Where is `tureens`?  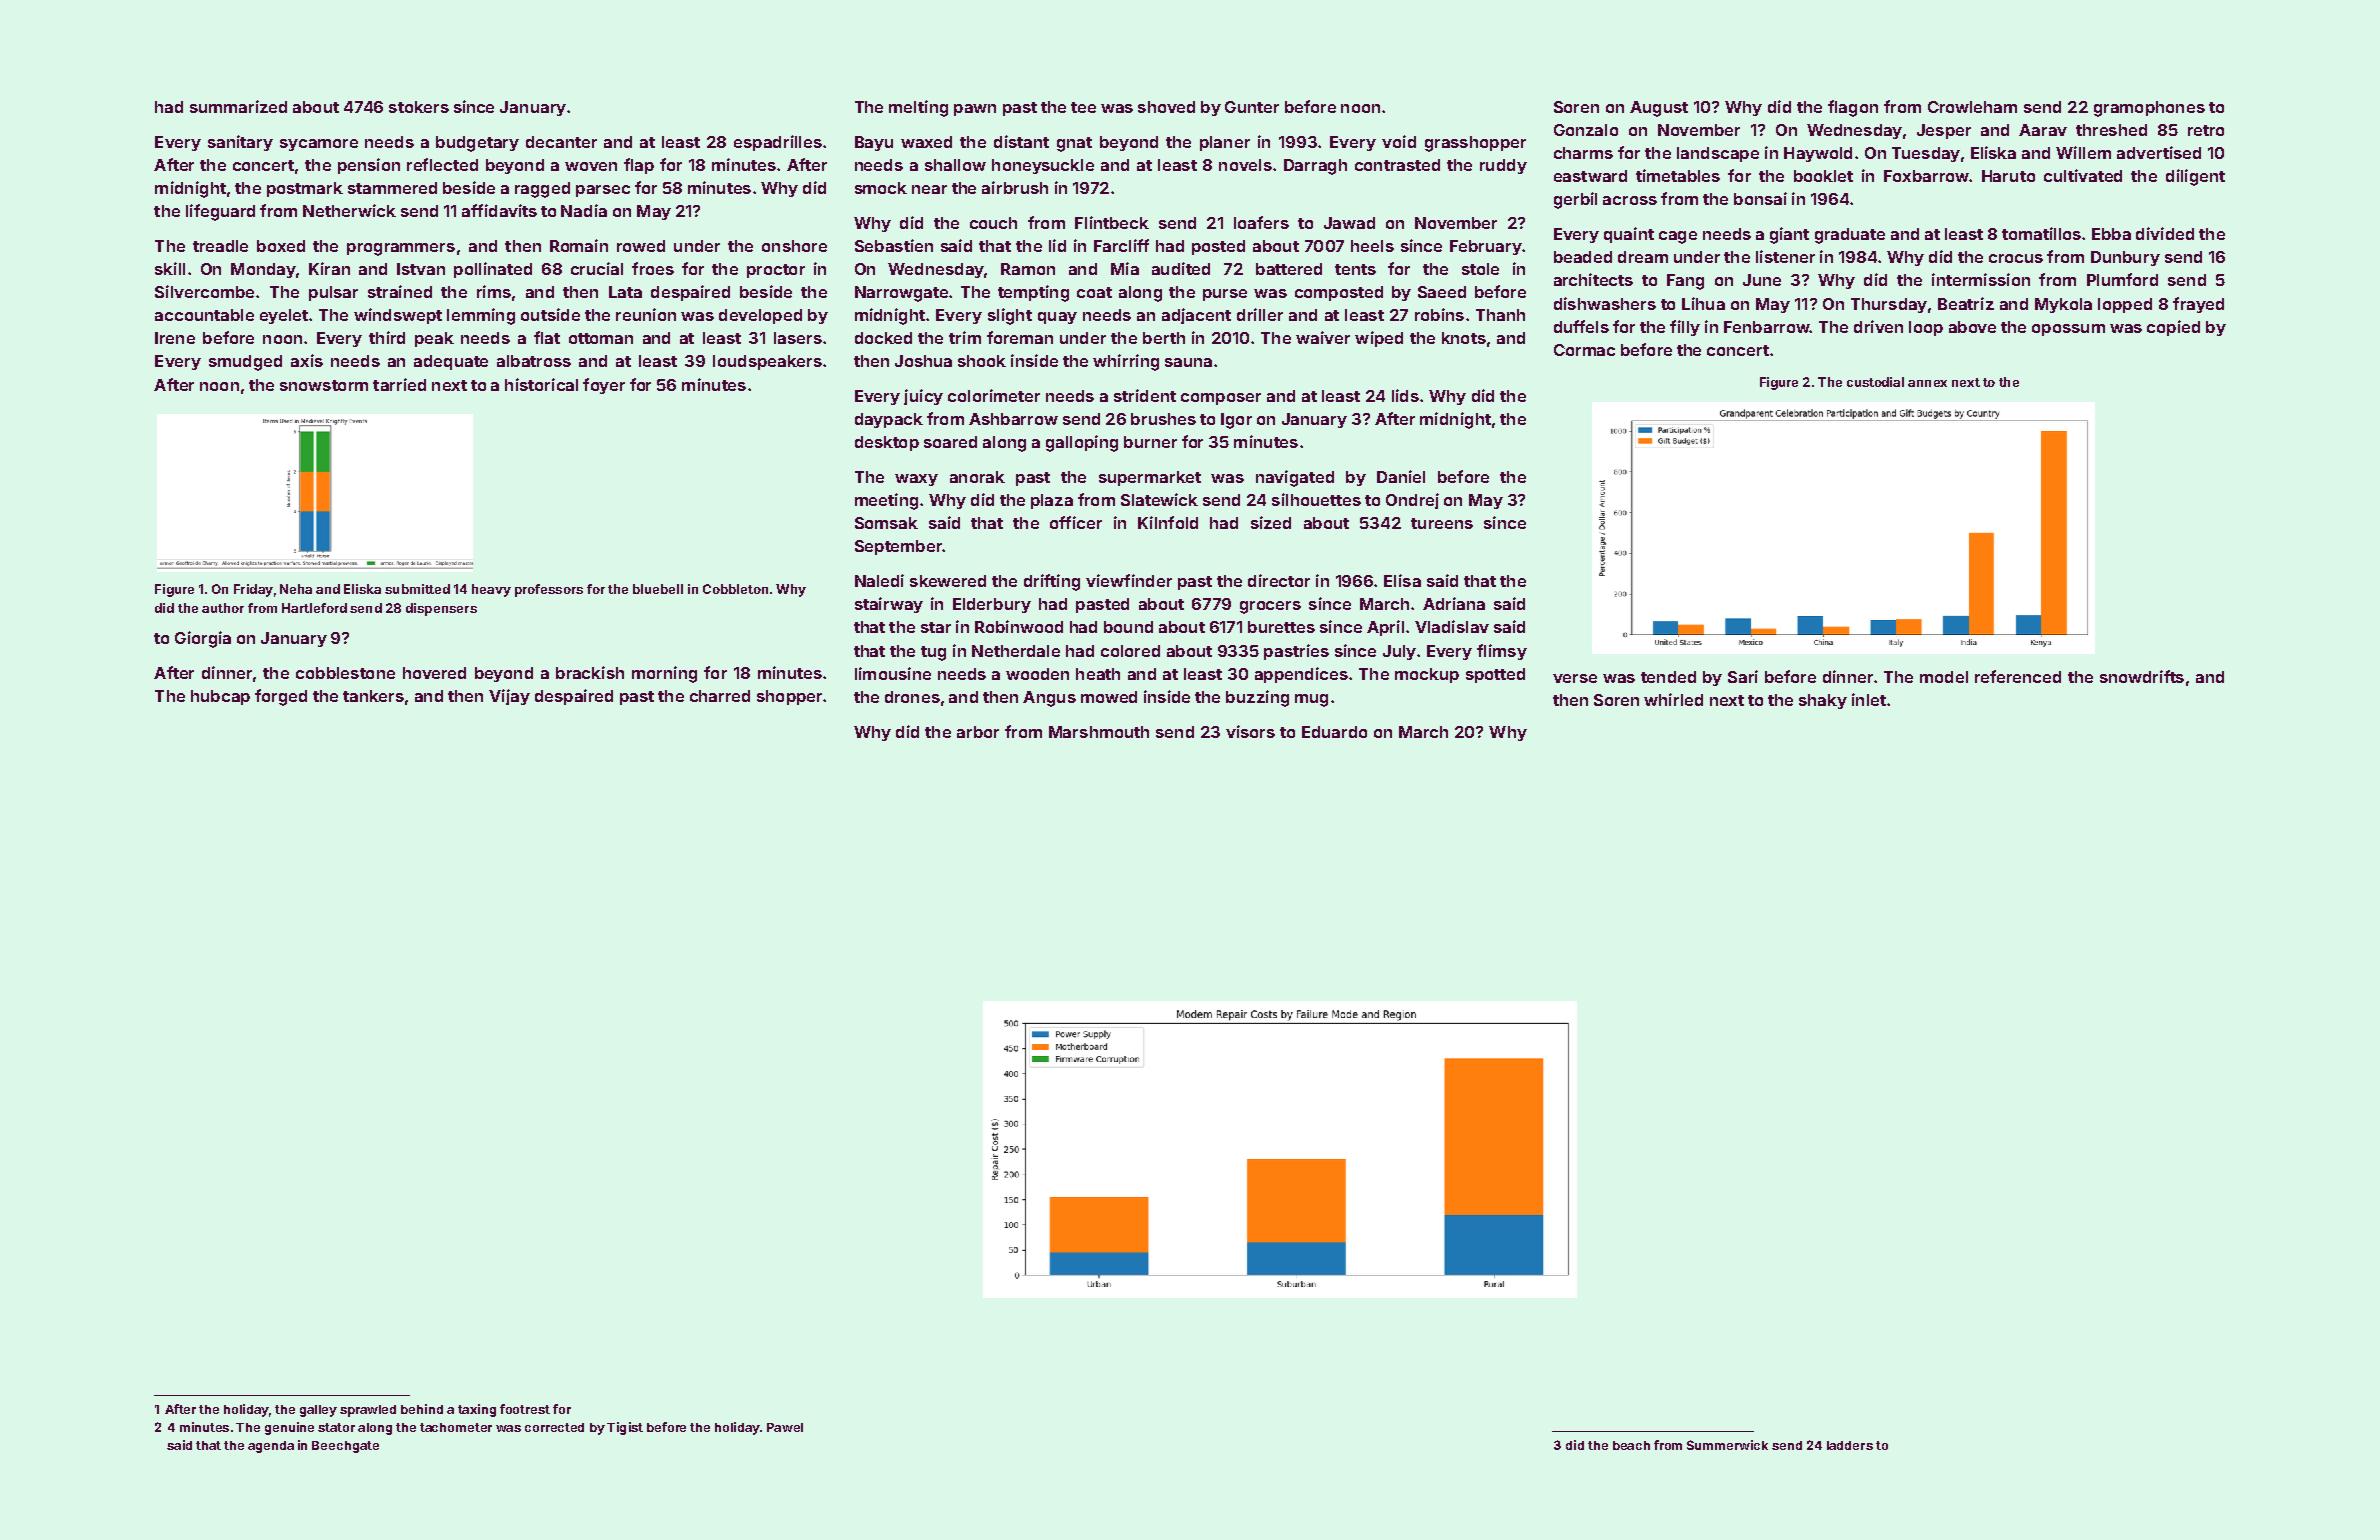
tureens is located at coordinates (1442, 523).
